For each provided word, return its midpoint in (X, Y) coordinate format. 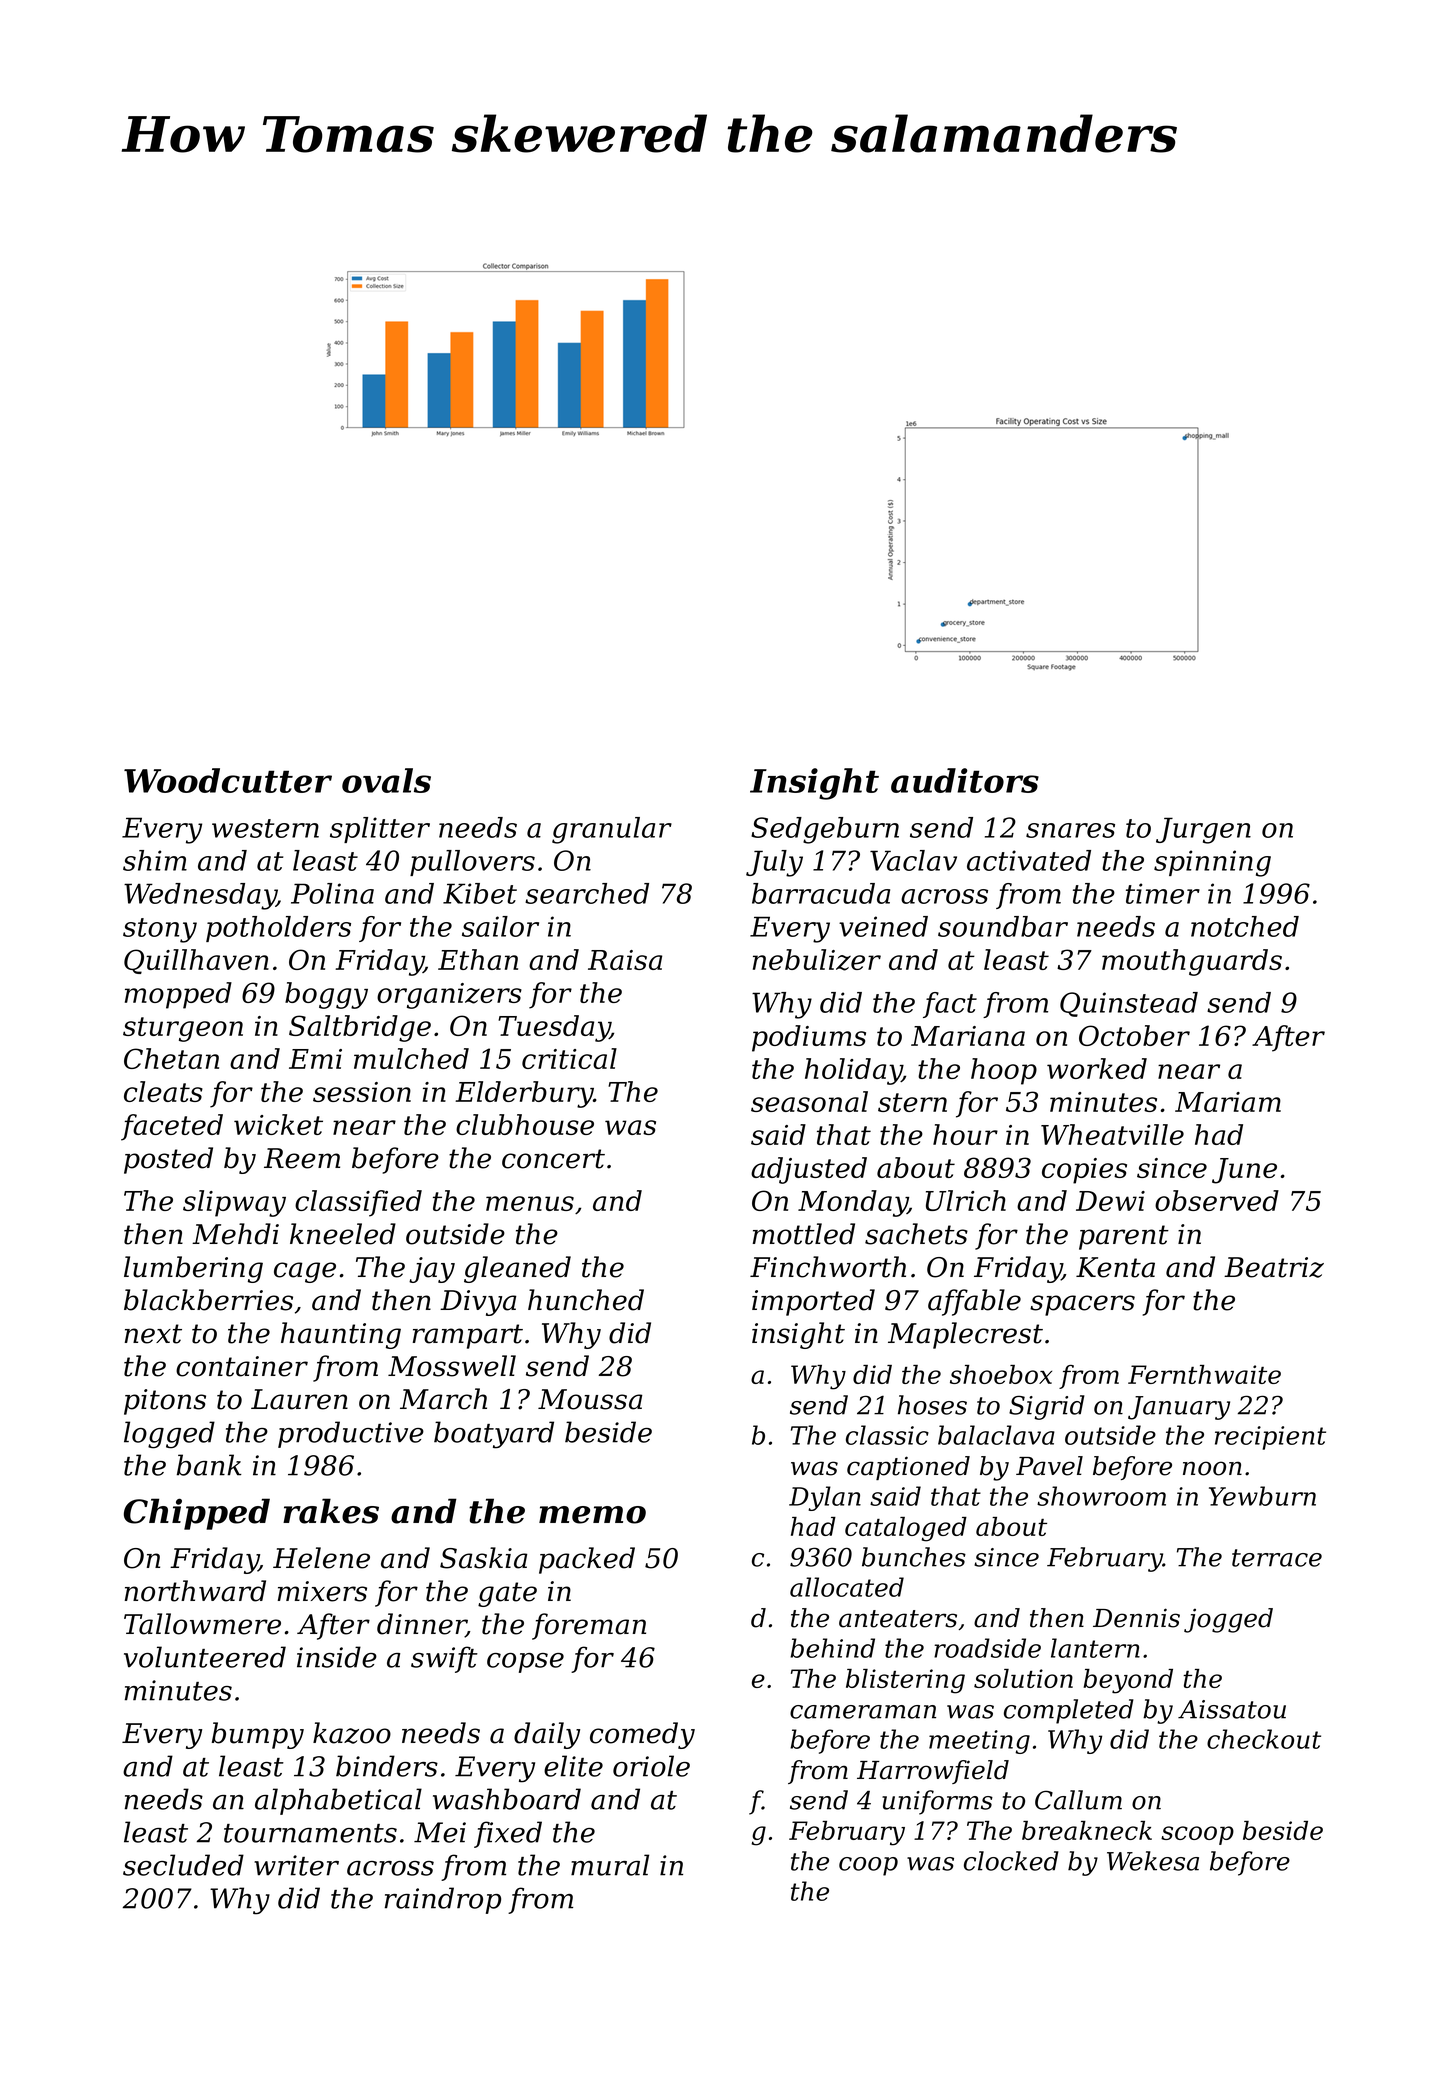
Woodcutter (228, 780)
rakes (331, 1511)
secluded (183, 1865)
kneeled (343, 1234)
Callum (1078, 1800)
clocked (1011, 1861)
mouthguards (1192, 962)
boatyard (494, 1435)
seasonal (809, 1101)
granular (612, 830)
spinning (1212, 863)
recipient (1270, 1438)
